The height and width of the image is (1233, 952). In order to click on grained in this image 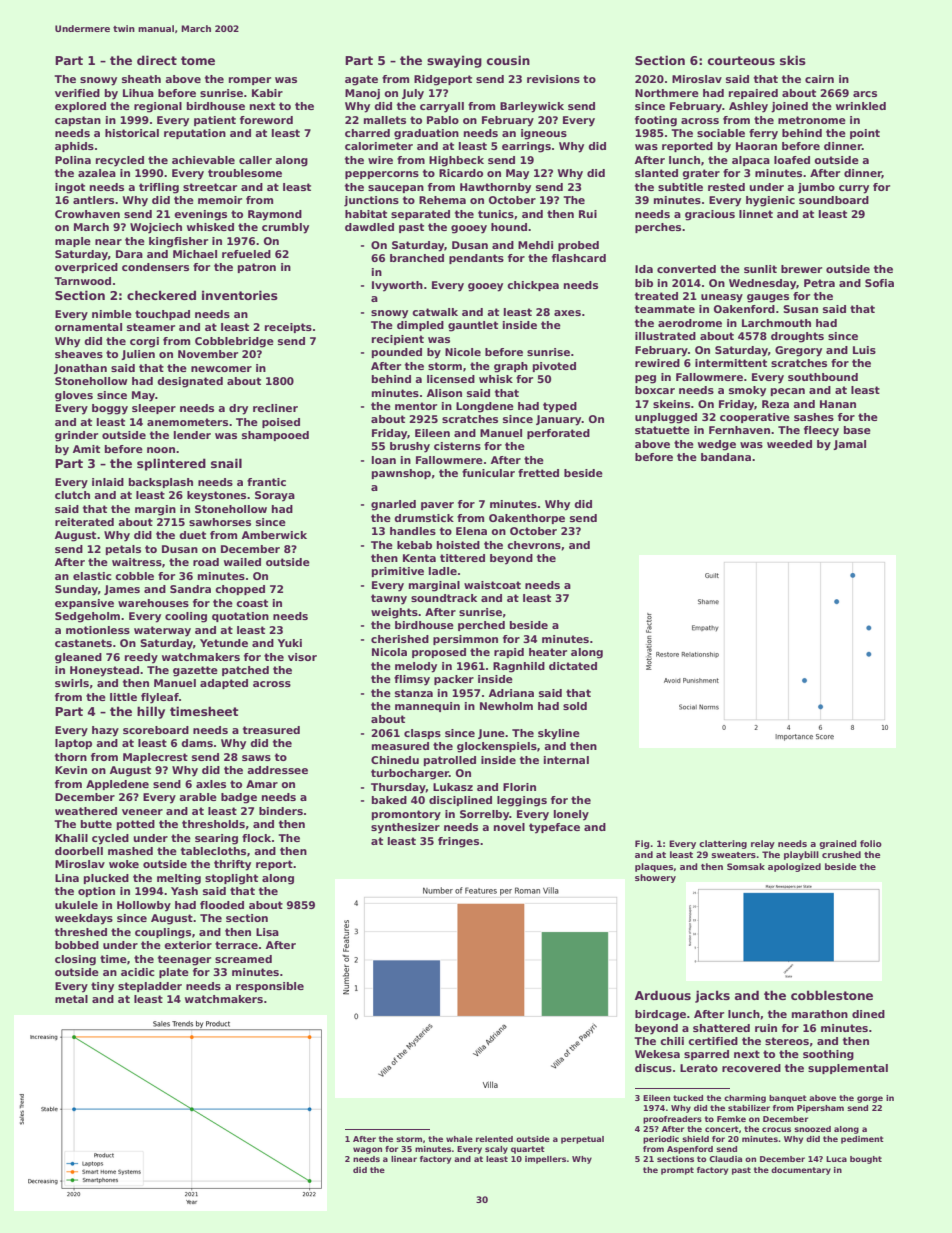, I will do `click(838, 844)`.
